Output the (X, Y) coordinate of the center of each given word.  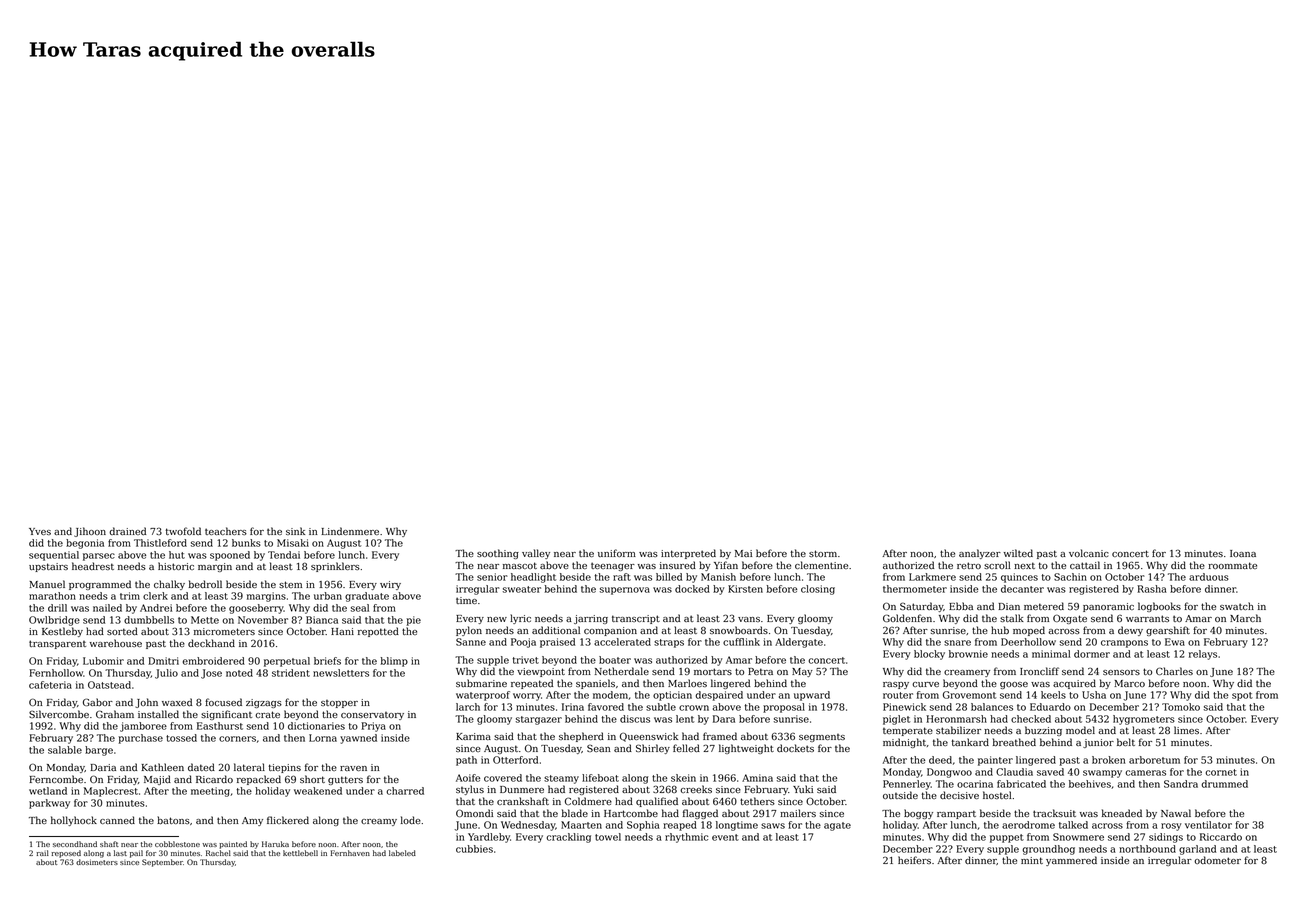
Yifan (726, 565)
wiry (390, 585)
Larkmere (932, 577)
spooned (230, 556)
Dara (724, 719)
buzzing (1043, 731)
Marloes (687, 683)
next (1024, 565)
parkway (49, 804)
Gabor (98, 702)
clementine (821, 565)
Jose (211, 674)
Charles (1174, 671)
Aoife (468, 778)
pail (136, 854)
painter (995, 761)
